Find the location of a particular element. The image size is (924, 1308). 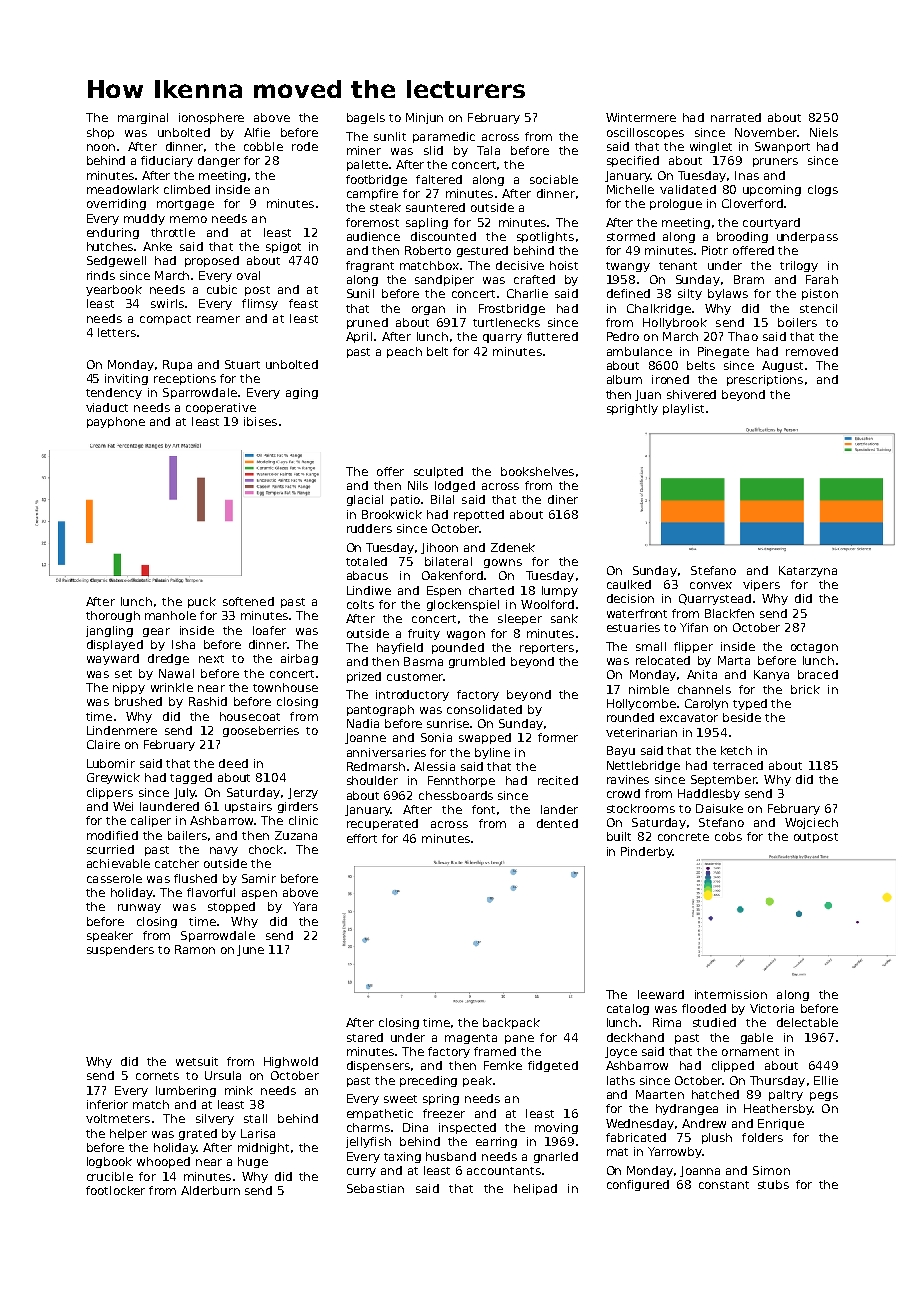

sculpted is located at coordinates (438, 472).
